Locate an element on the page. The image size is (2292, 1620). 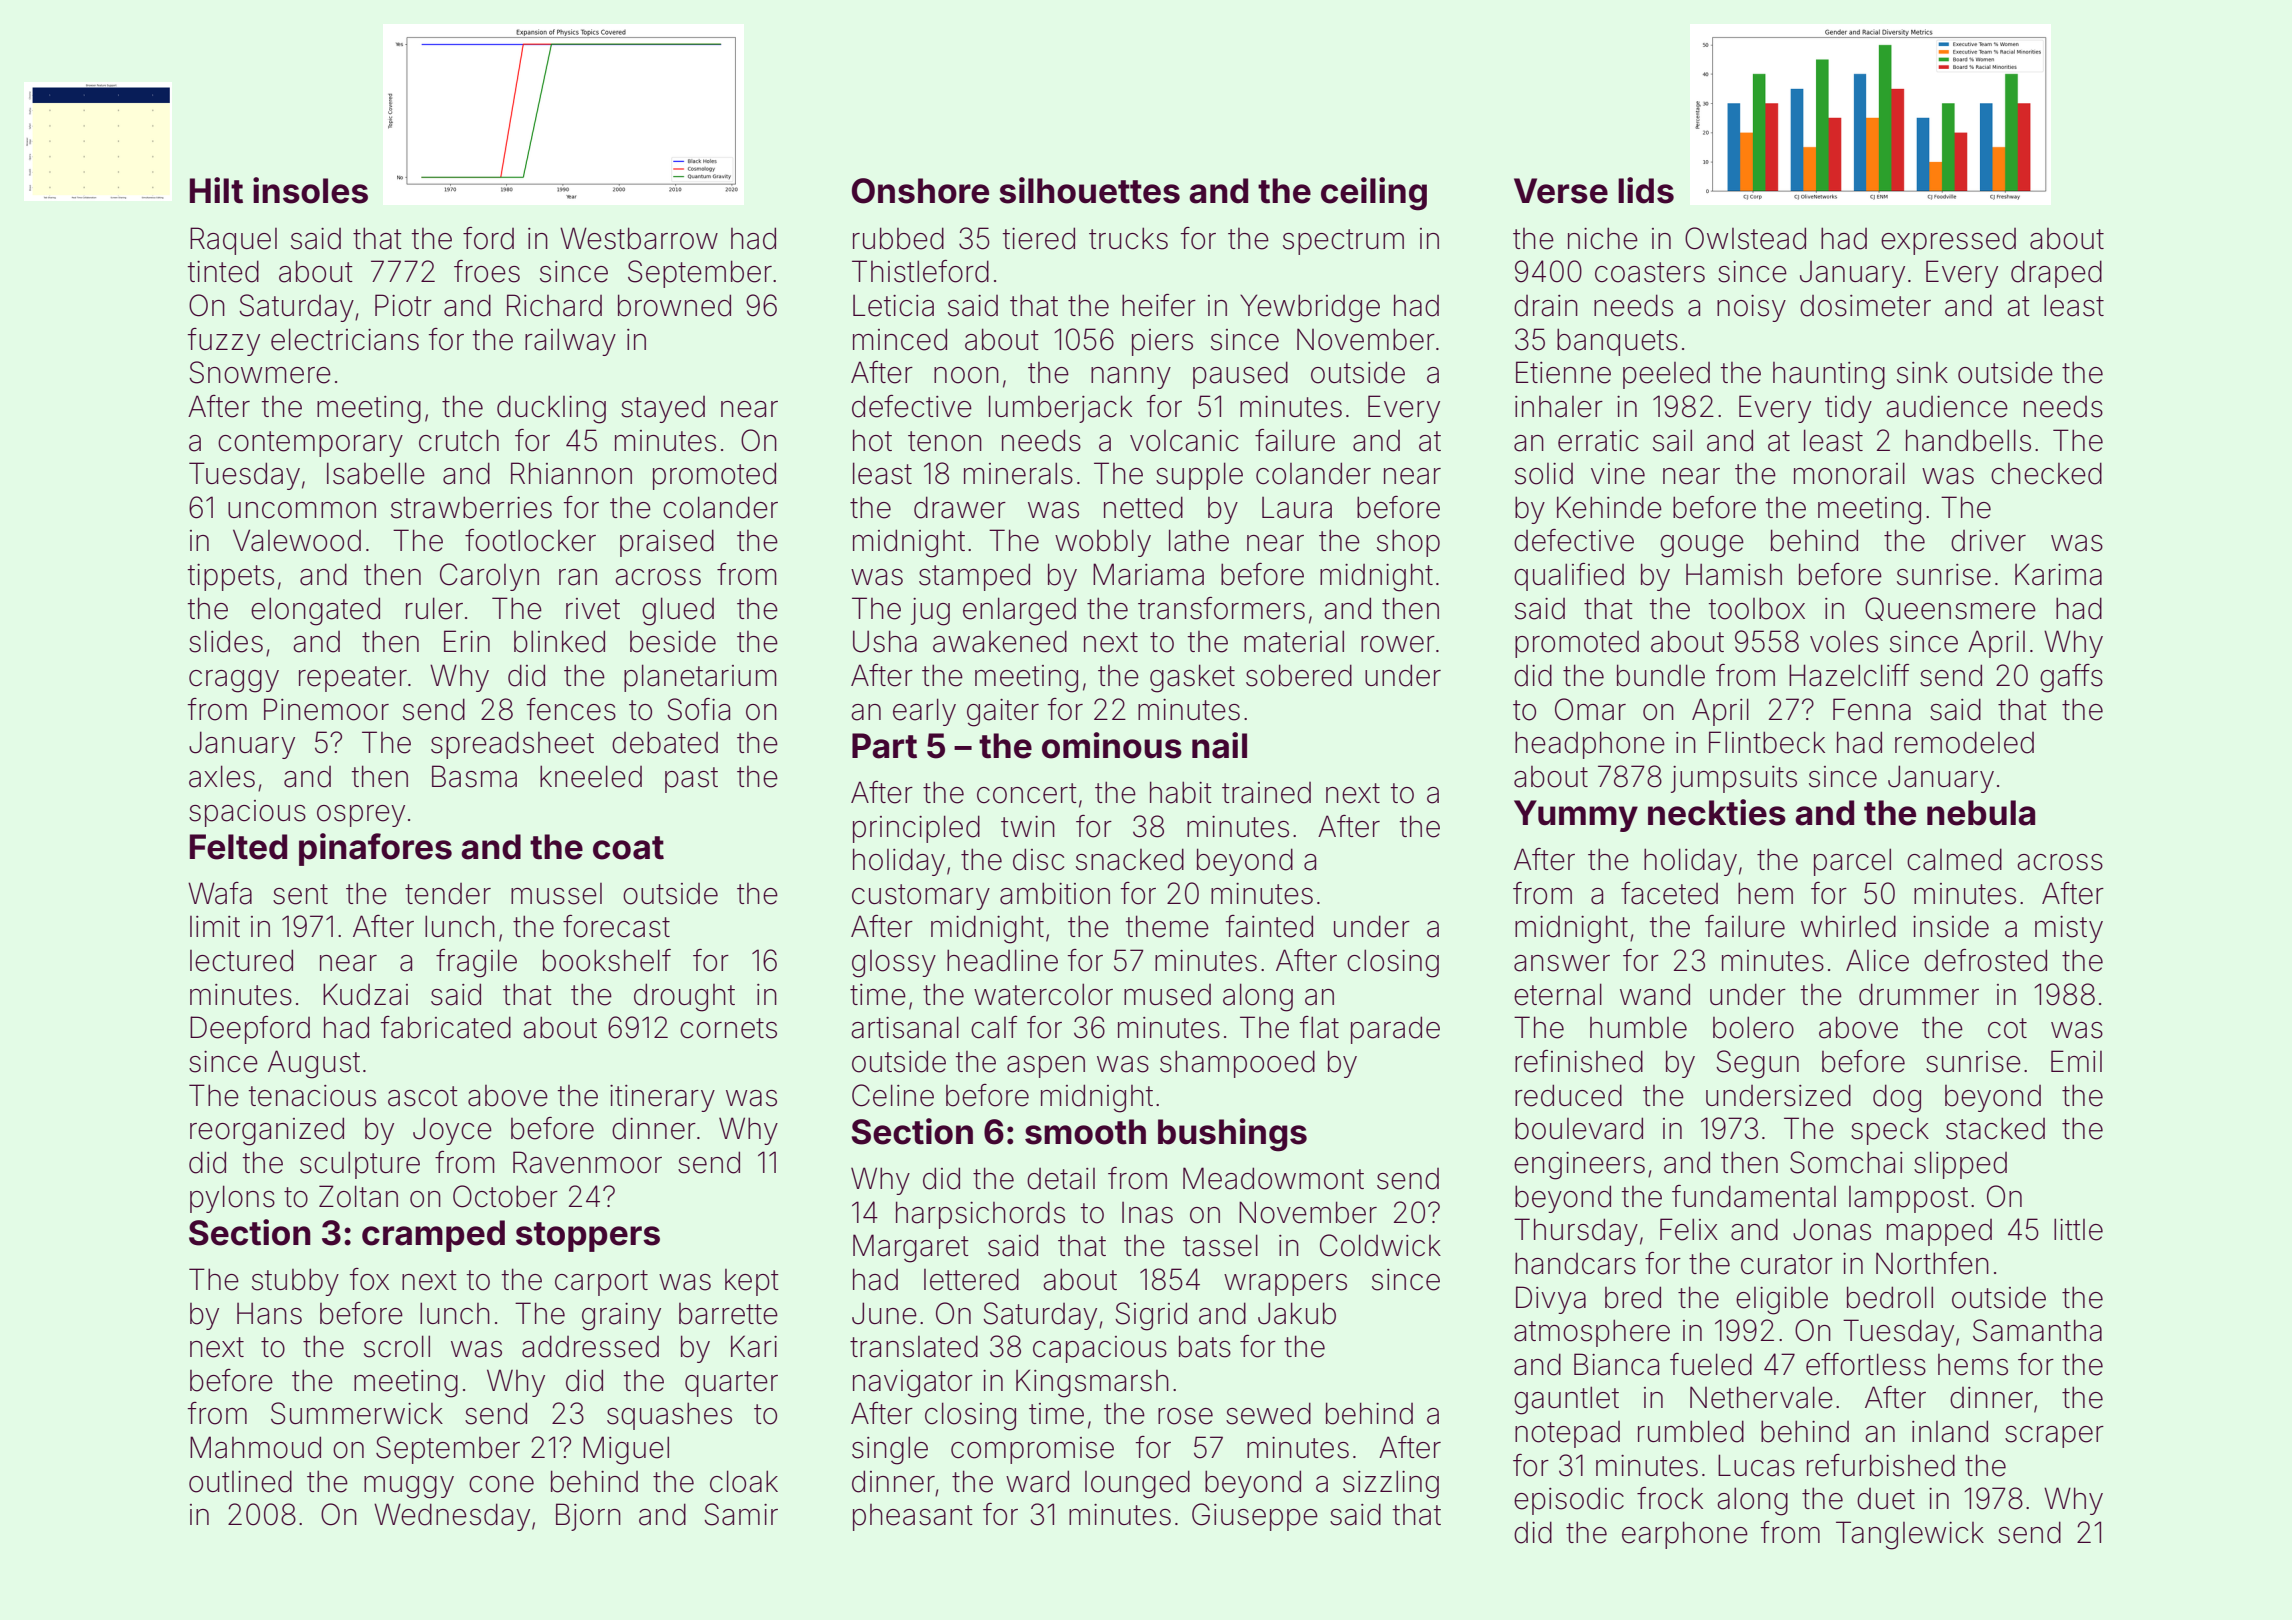
bundle is located at coordinates (1661, 675).
